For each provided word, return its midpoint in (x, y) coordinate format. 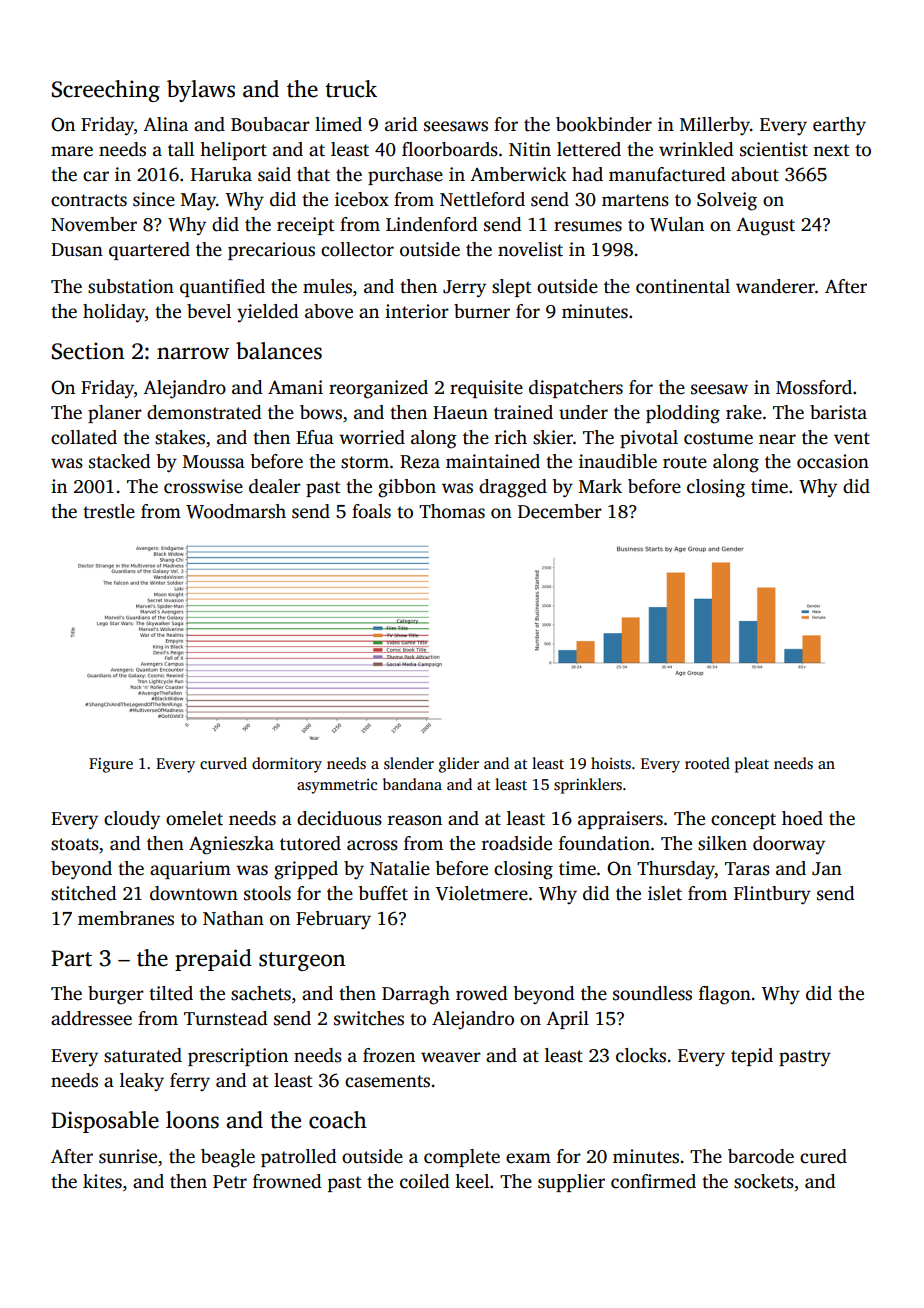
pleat (752, 765)
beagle (228, 1158)
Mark (600, 486)
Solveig (727, 201)
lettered (589, 149)
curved (223, 763)
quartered (149, 251)
